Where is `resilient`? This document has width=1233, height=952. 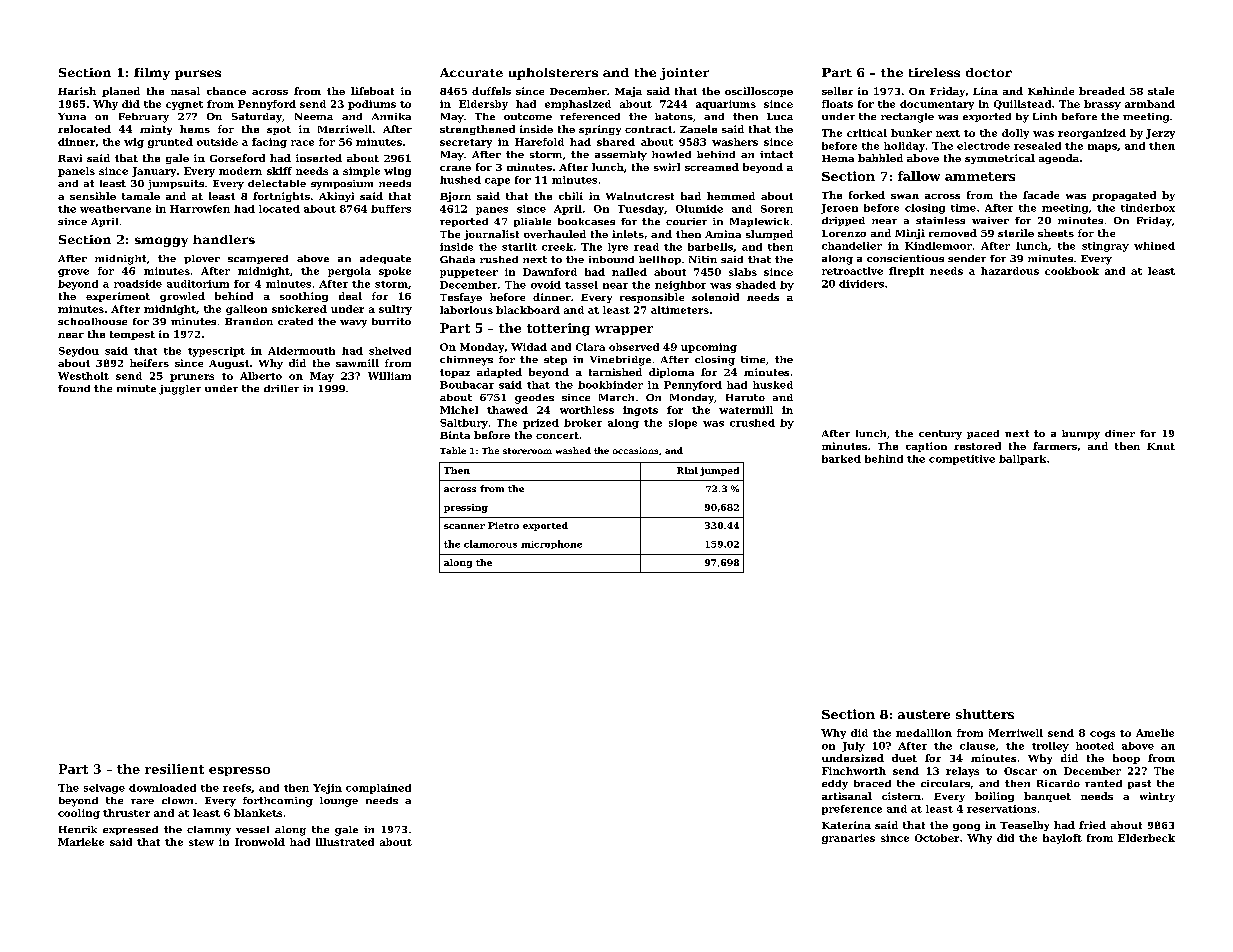 resilient is located at coordinates (174, 769).
